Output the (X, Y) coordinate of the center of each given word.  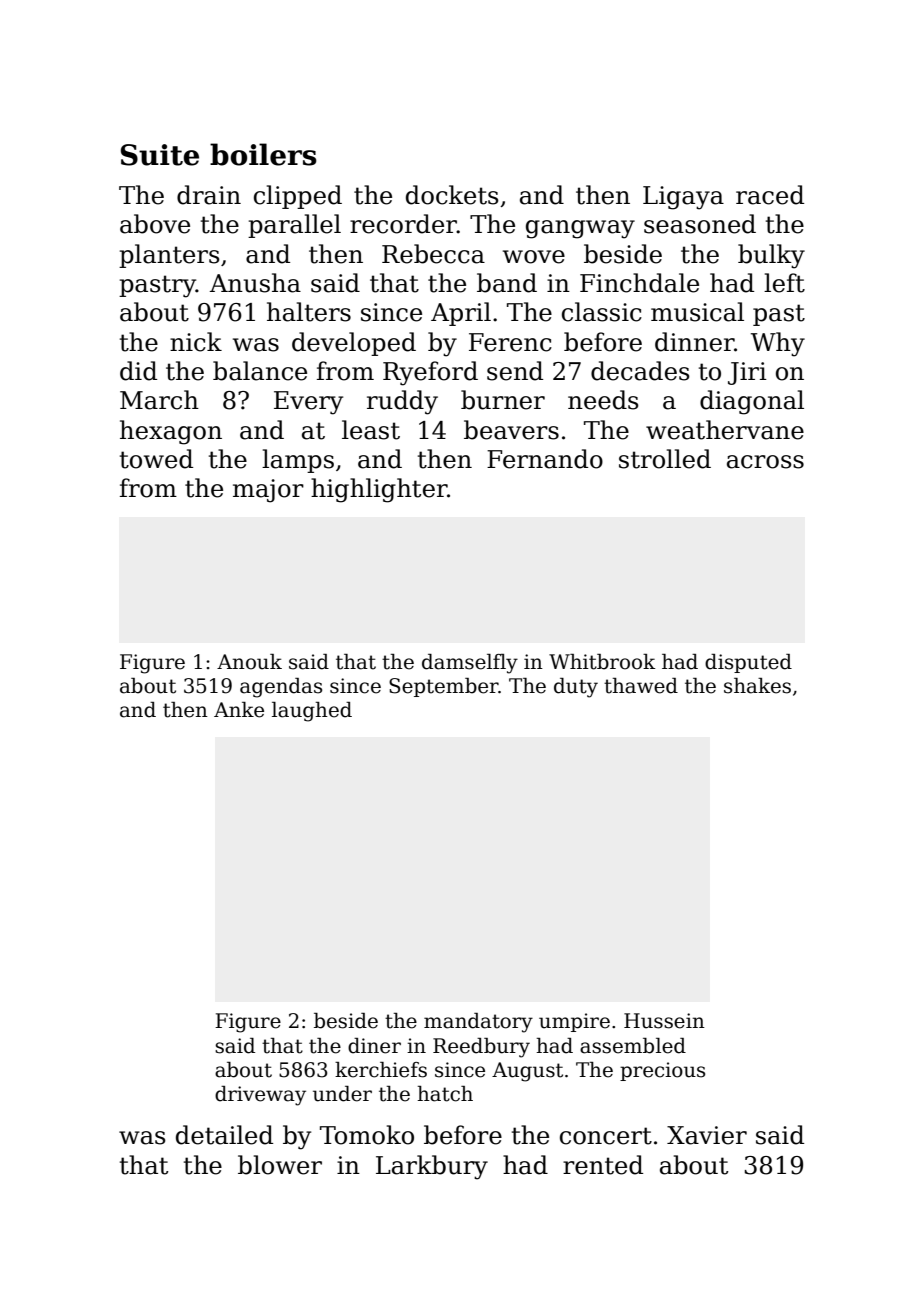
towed (156, 459)
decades (640, 371)
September (444, 687)
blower (280, 1165)
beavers (511, 430)
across (765, 462)
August (527, 1072)
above (155, 224)
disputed (748, 663)
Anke (239, 710)
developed (354, 344)
